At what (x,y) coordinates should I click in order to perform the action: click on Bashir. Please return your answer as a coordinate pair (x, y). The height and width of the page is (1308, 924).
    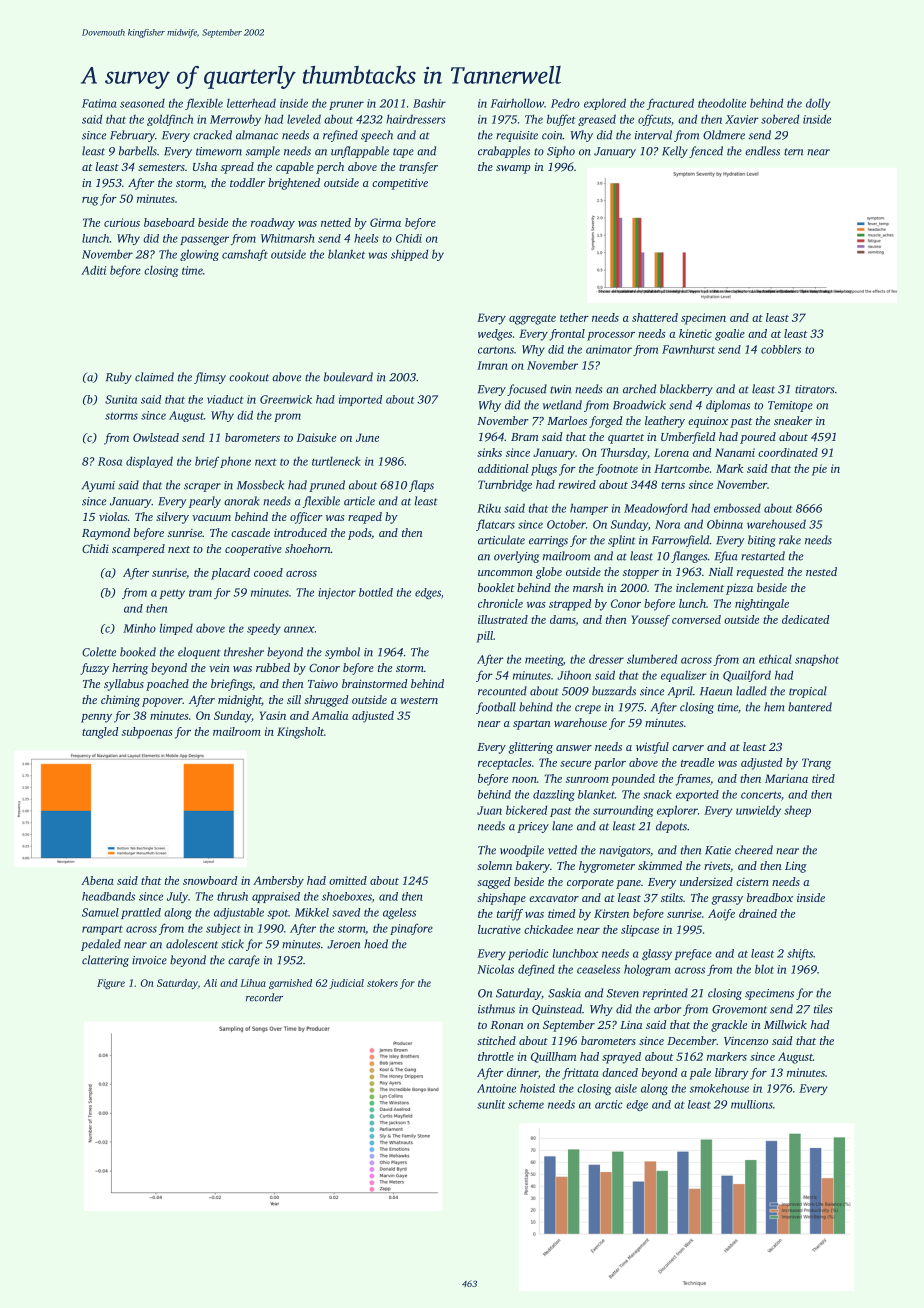
    Looking at the image, I should click on (429, 103).
